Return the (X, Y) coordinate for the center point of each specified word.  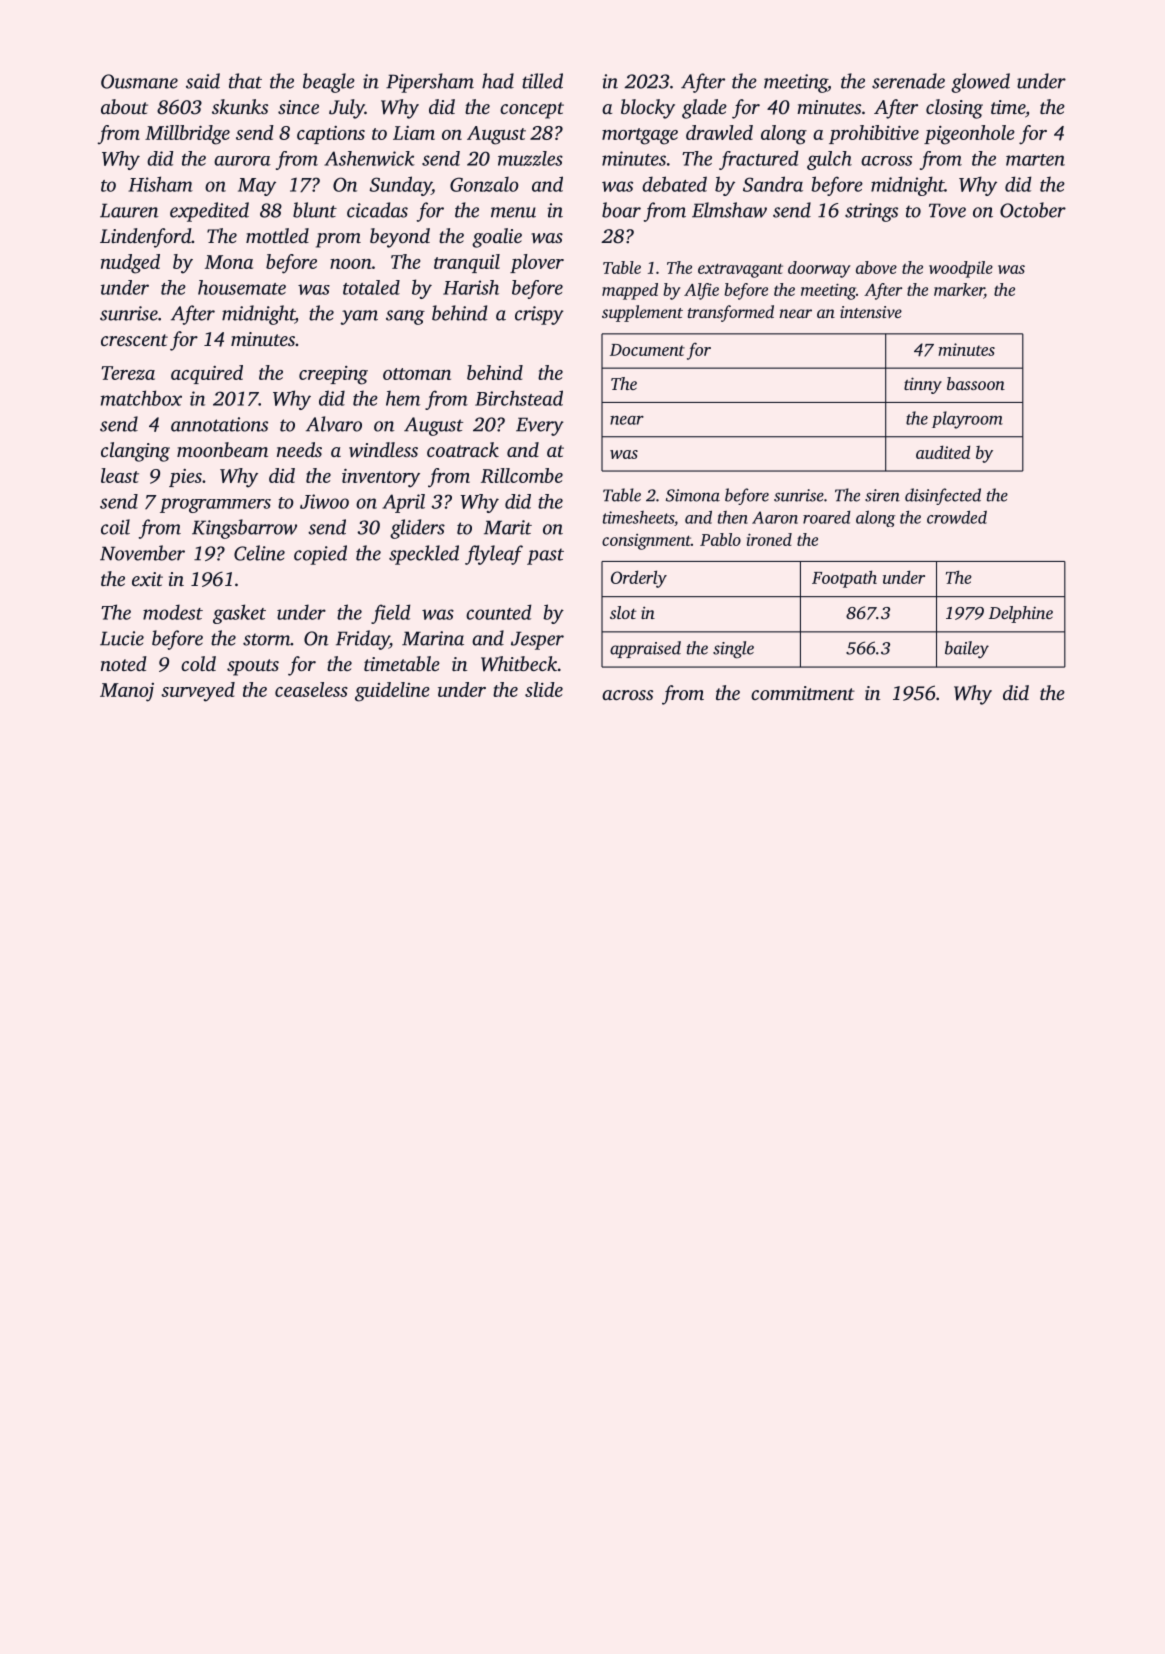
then (733, 517)
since (298, 107)
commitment (803, 693)
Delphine (1021, 614)
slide (544, 689)
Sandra (773, 184)
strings (871, 212)
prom (338, 240)
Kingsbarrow (244, 529)
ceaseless (311, 689)
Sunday (401, 186)
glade (704, 109)
